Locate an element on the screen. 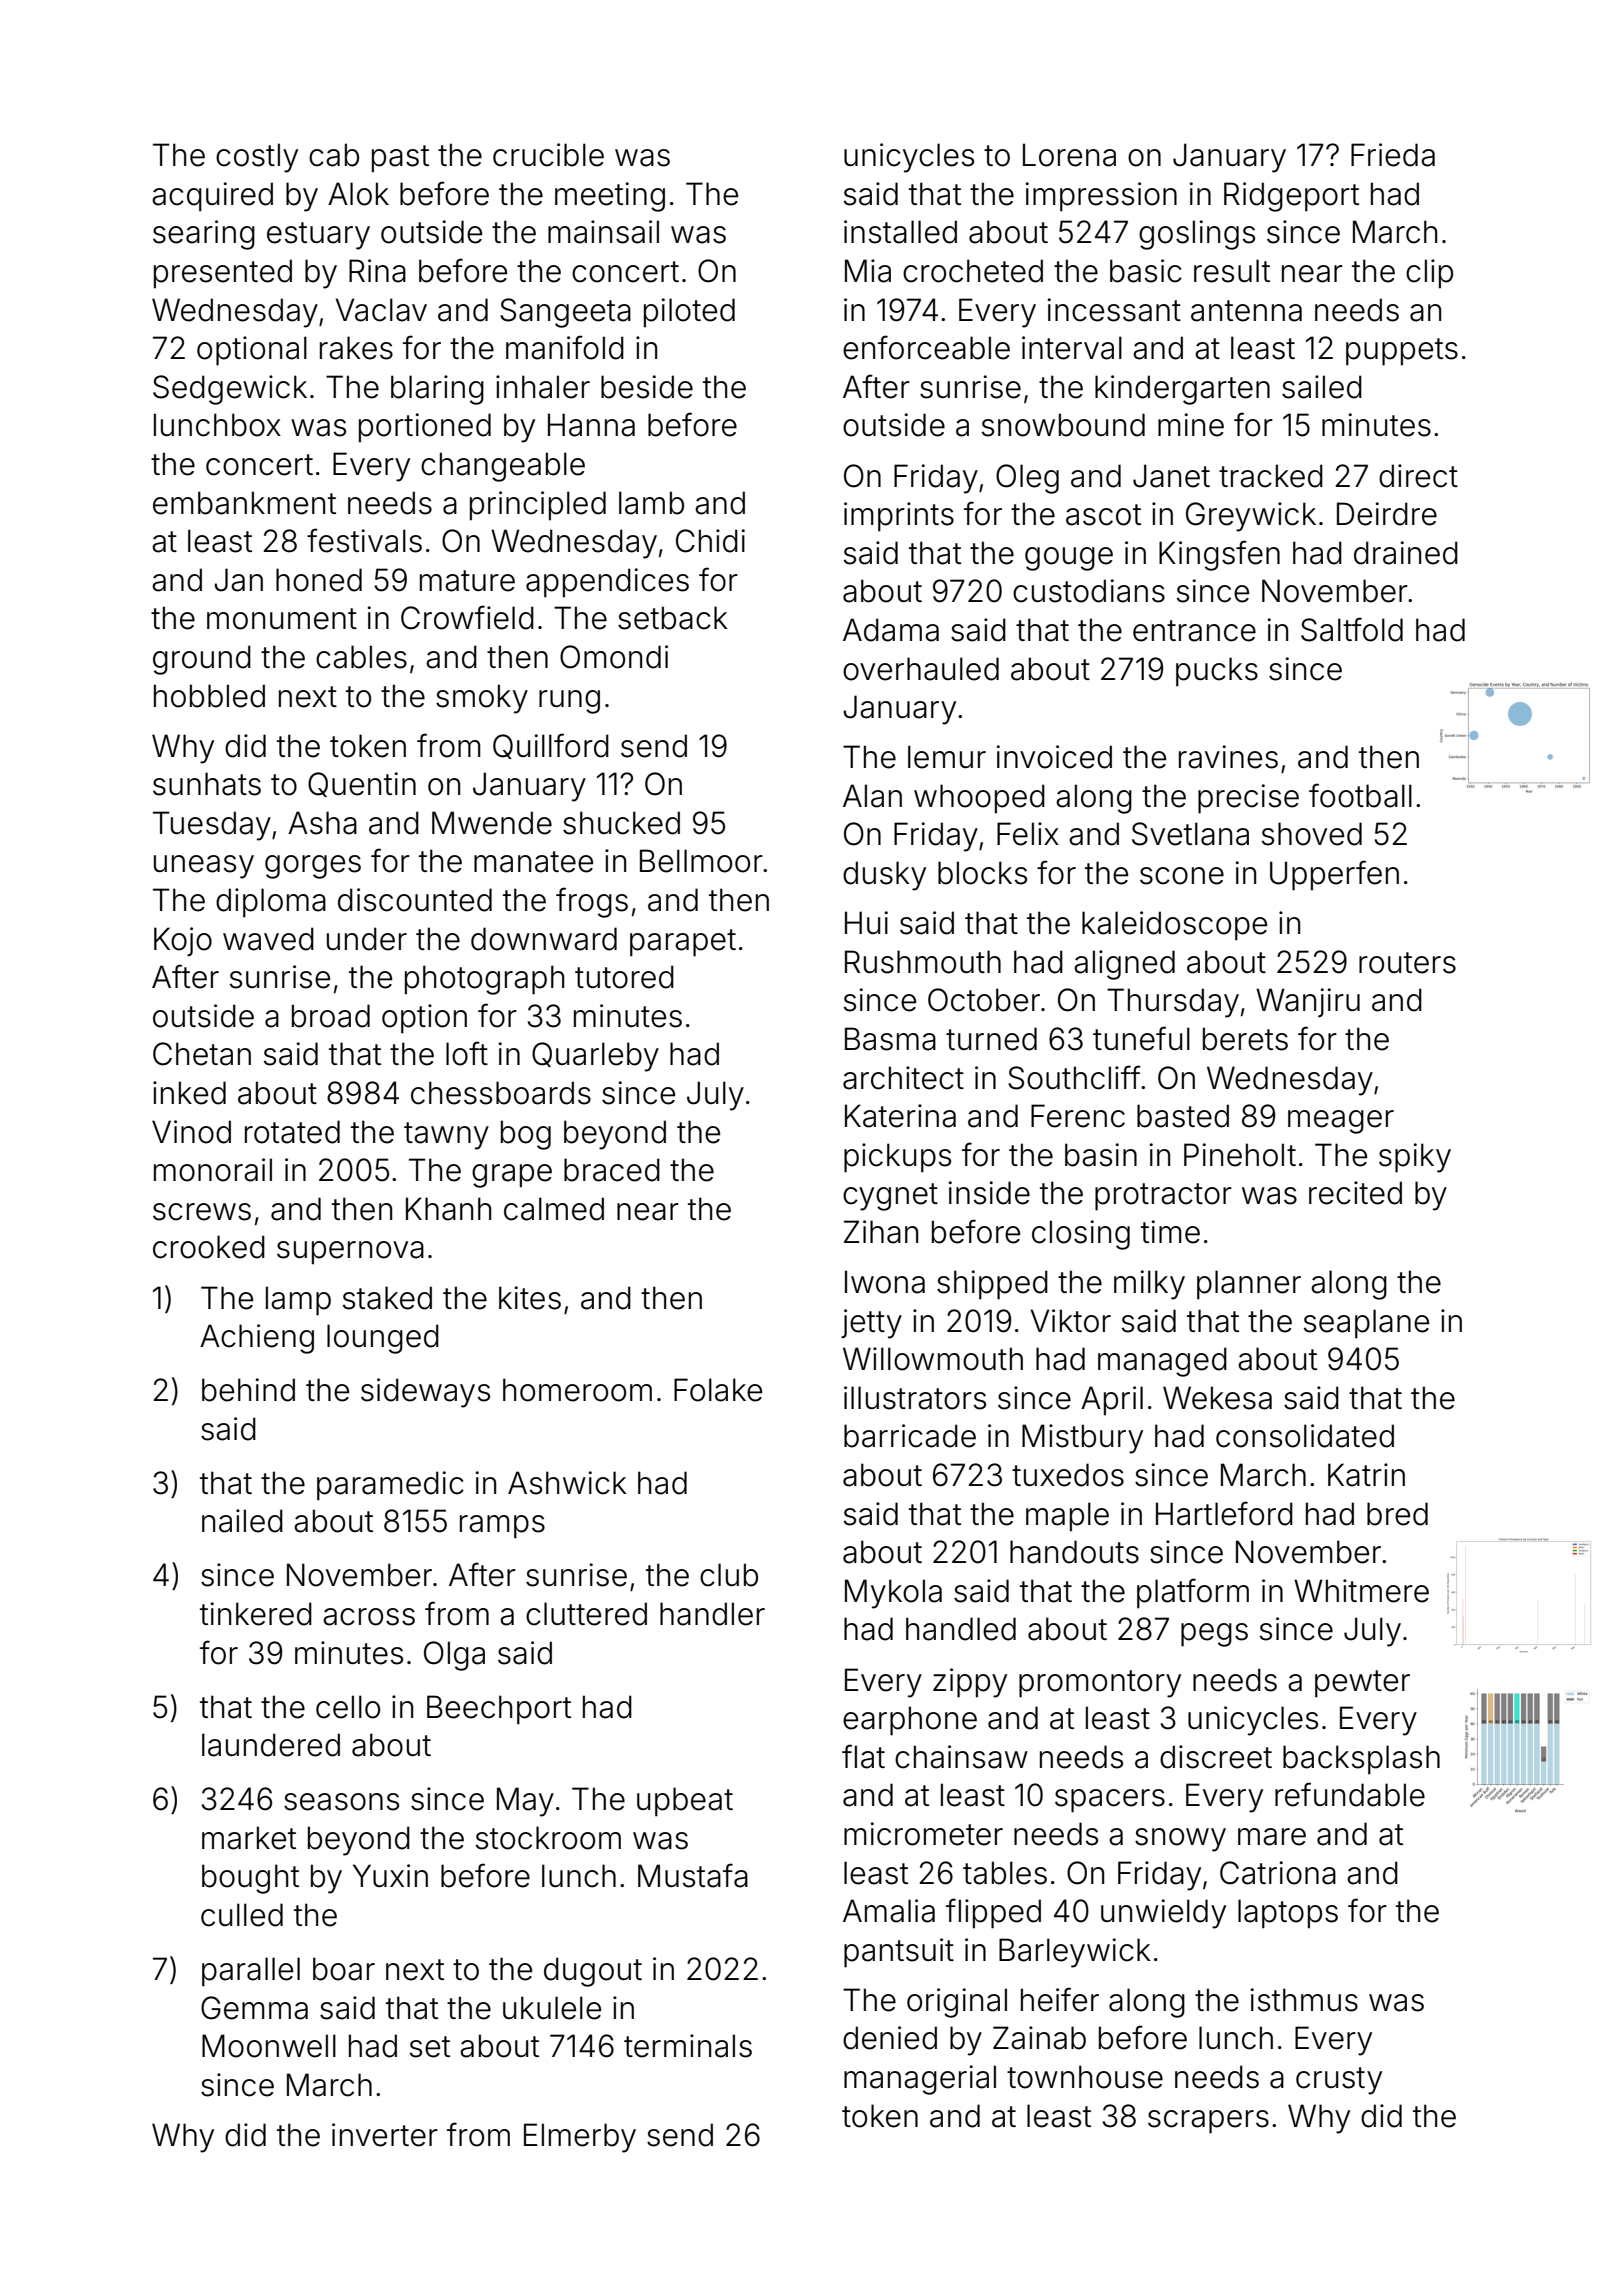  past is located at coordinates (400, 159).
